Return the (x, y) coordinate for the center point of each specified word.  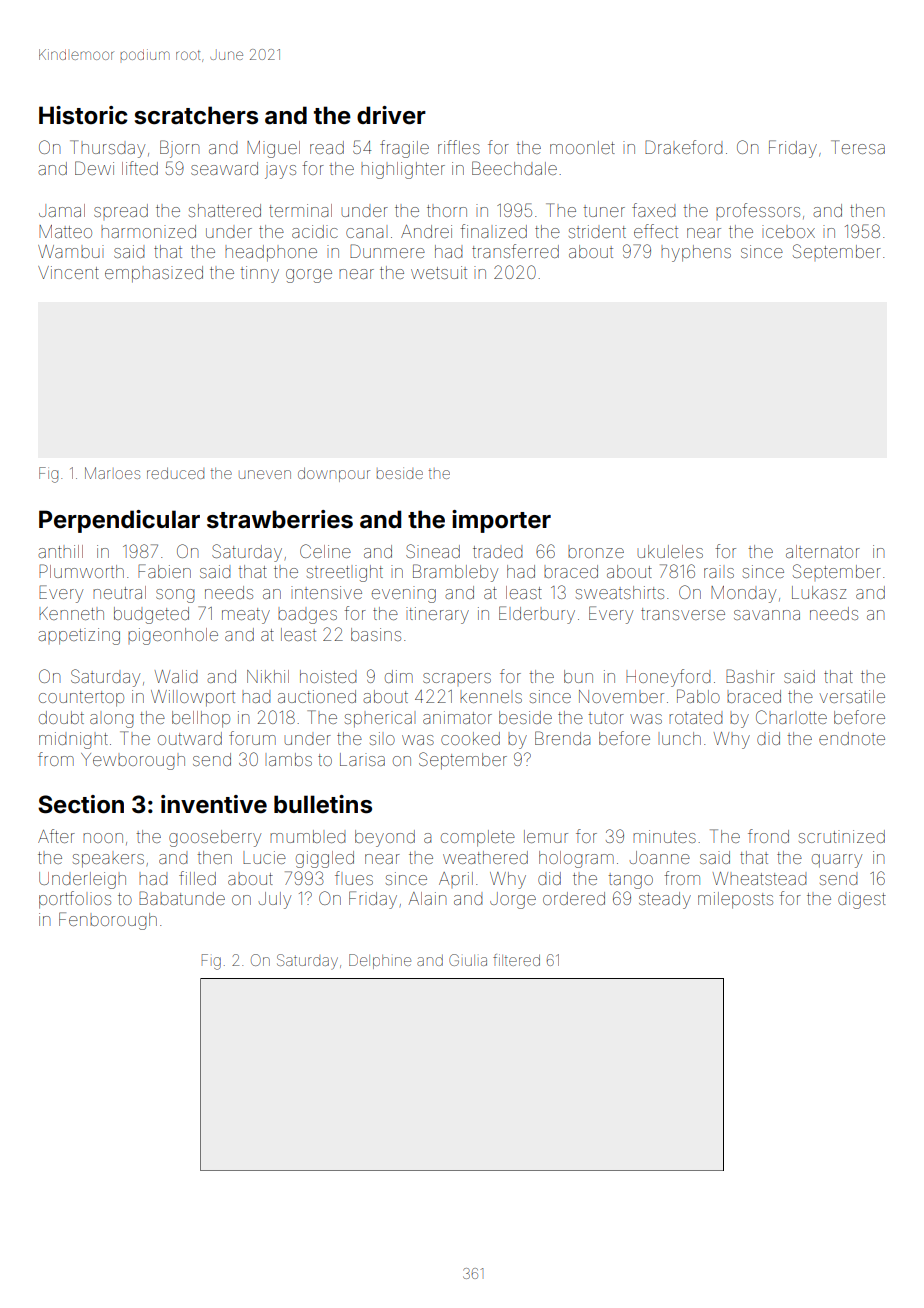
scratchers (196, 115)
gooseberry (215, 838)
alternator (823, 551)
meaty (246, 616)
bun (578, 676)
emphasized (154, 274)
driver (391, 115)
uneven (265, 474)
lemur (546, 836)
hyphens (696, 253)
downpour (334, 474)
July (275, 900)
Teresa (858, 147)
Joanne (660, 857)
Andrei (426, 231)
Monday (743, 594)
